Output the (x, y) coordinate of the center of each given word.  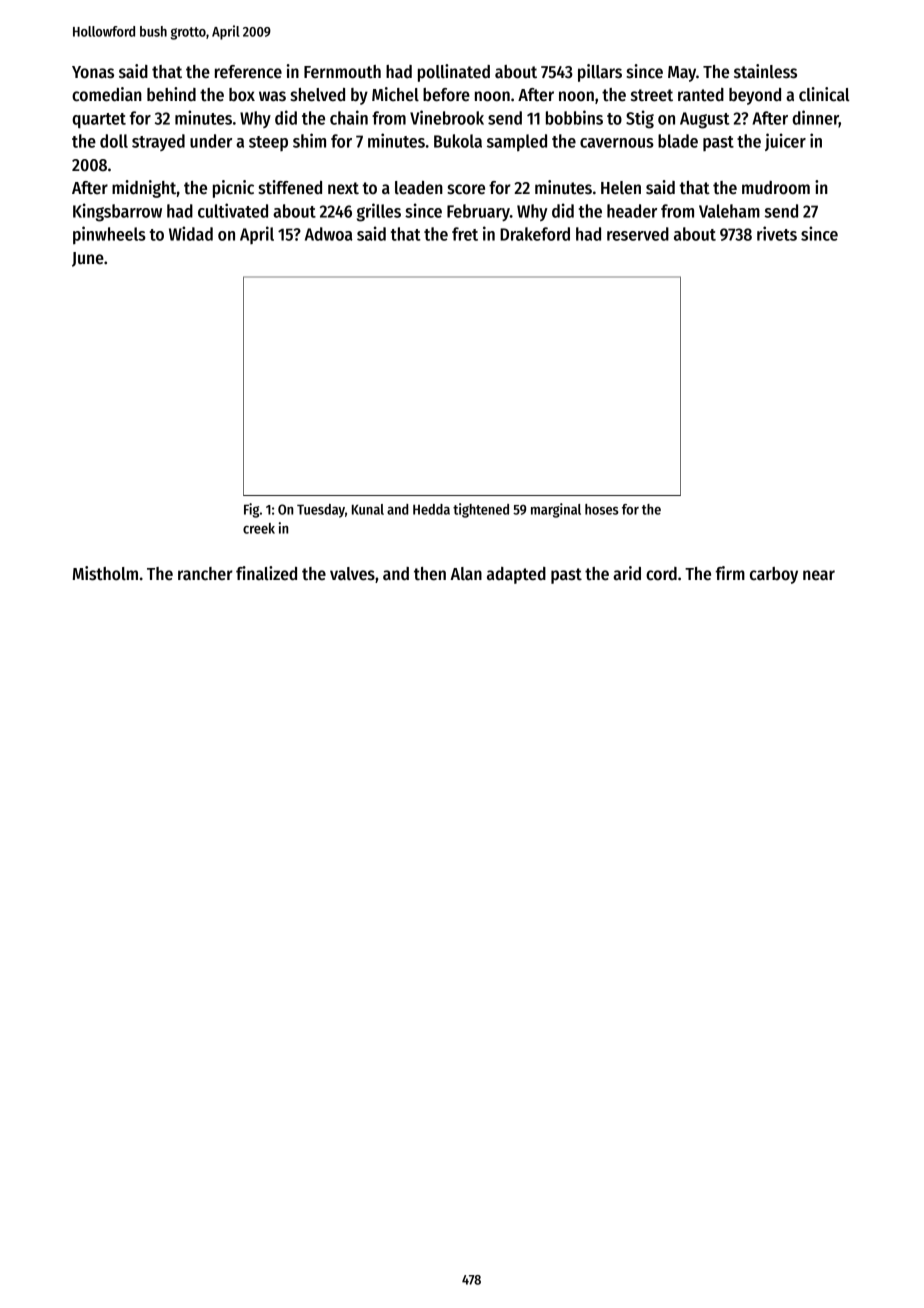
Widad (191, 233)
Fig (251, 510)
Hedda (431, 509)
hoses (602, 509)
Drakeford (535, 234)
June (88, 259)
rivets (777, 233)
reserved (638, 234)
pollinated (454, 73)
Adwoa (329, 234)
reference (248, 72)
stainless (765, 71)
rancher (205, 574)
